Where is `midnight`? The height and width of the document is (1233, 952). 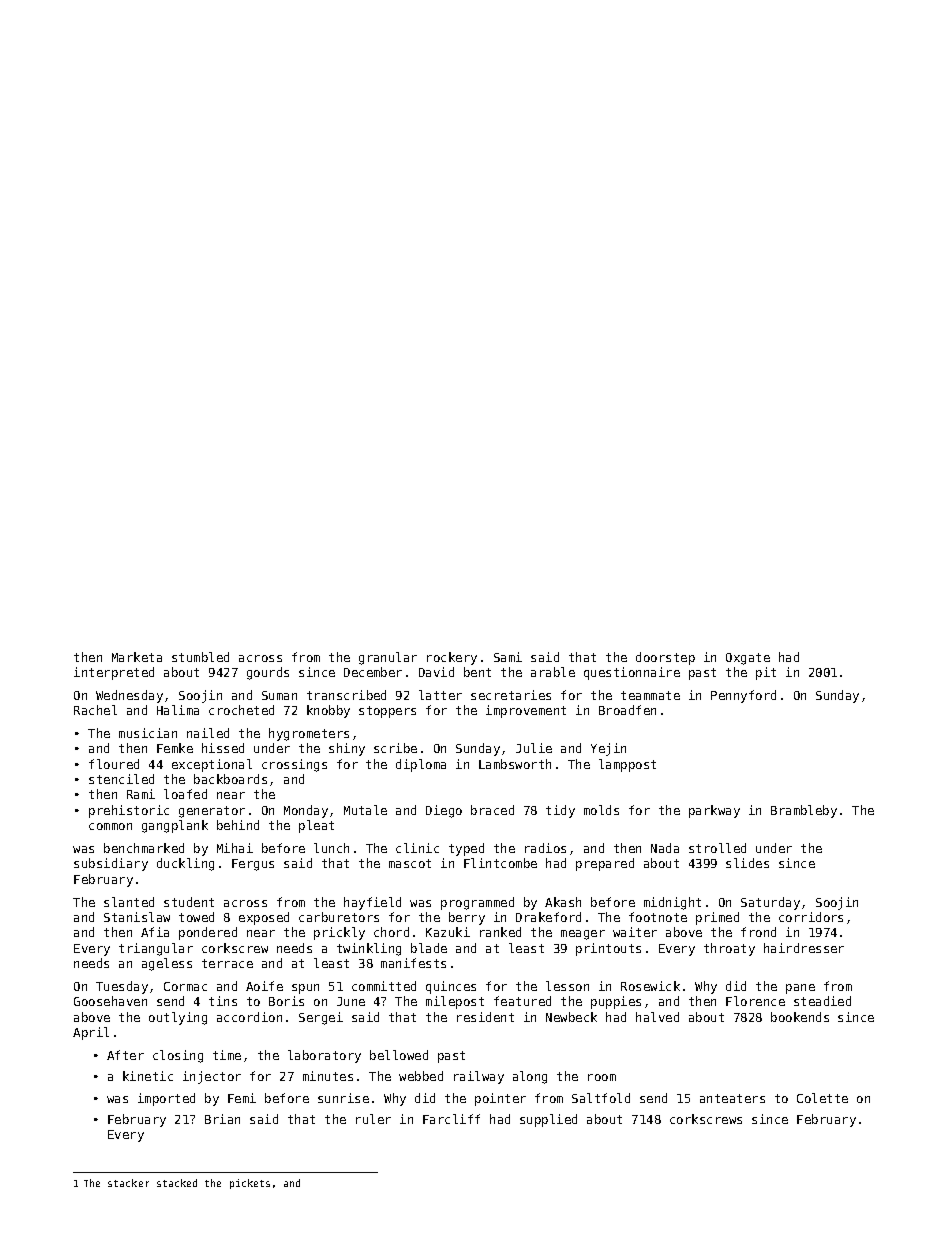
midnight is located at coordinates (672, 903).
